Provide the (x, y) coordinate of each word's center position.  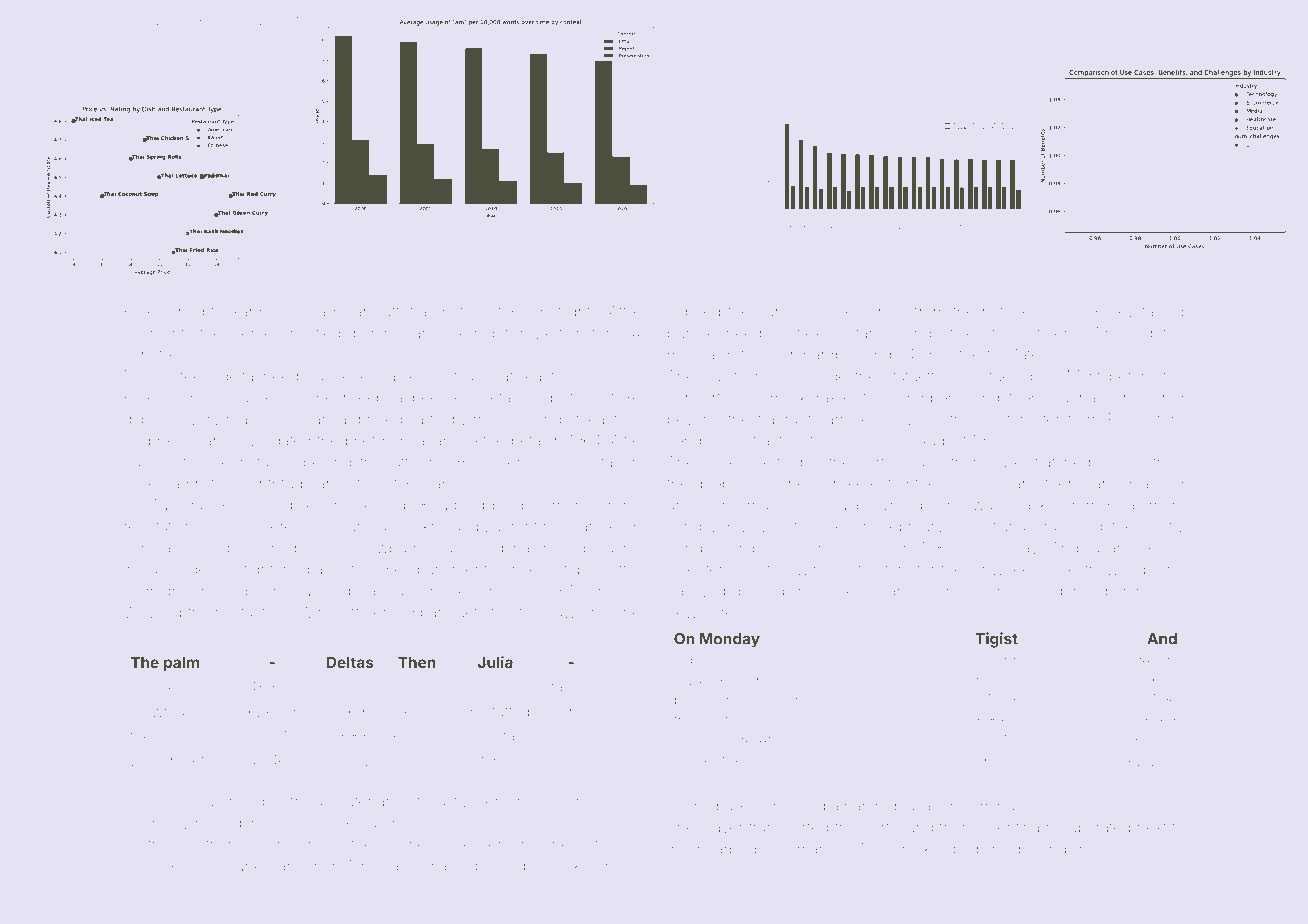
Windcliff (330, 612)
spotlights (564, 313)
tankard (236, 312)
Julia (495, 662)
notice (1003, 312)
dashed (408, 866)
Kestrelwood (1103, 569)
